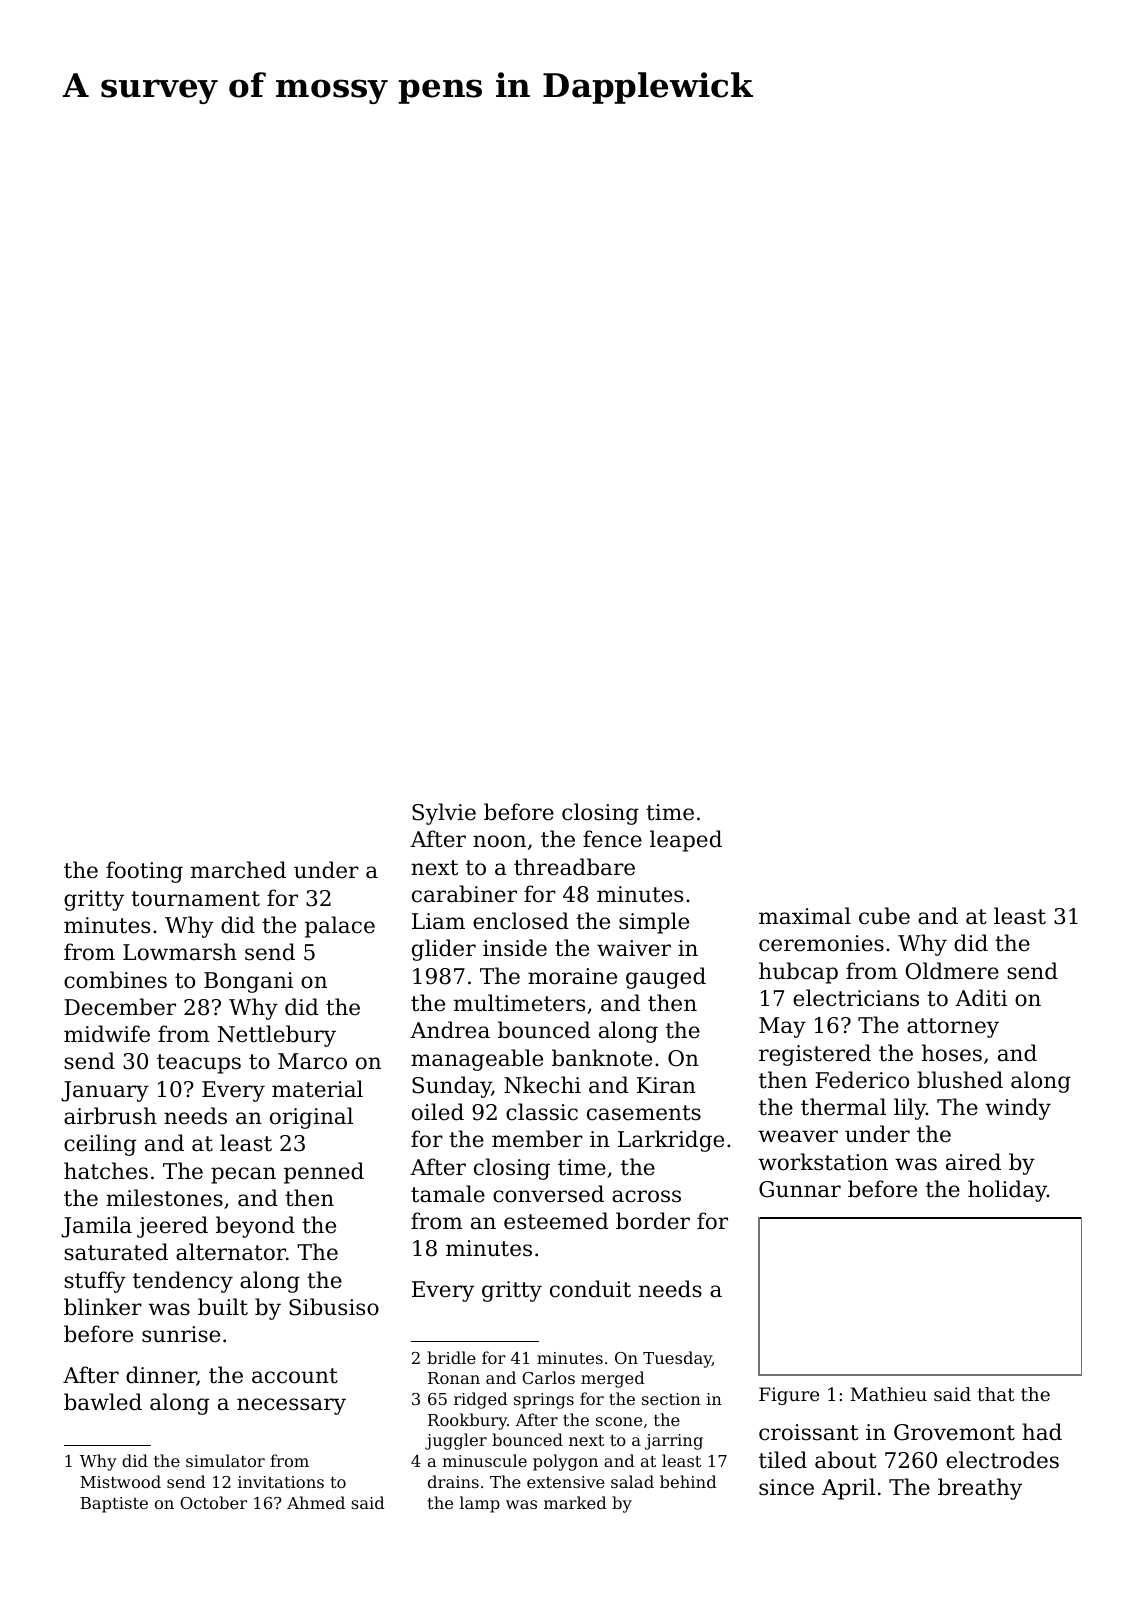 Image resolution: width=1146 pixels, height=1620 pixels. What do you see at coordinates (317, 1089) in the document?
I see `material` at bounding box center [317, 1089].
